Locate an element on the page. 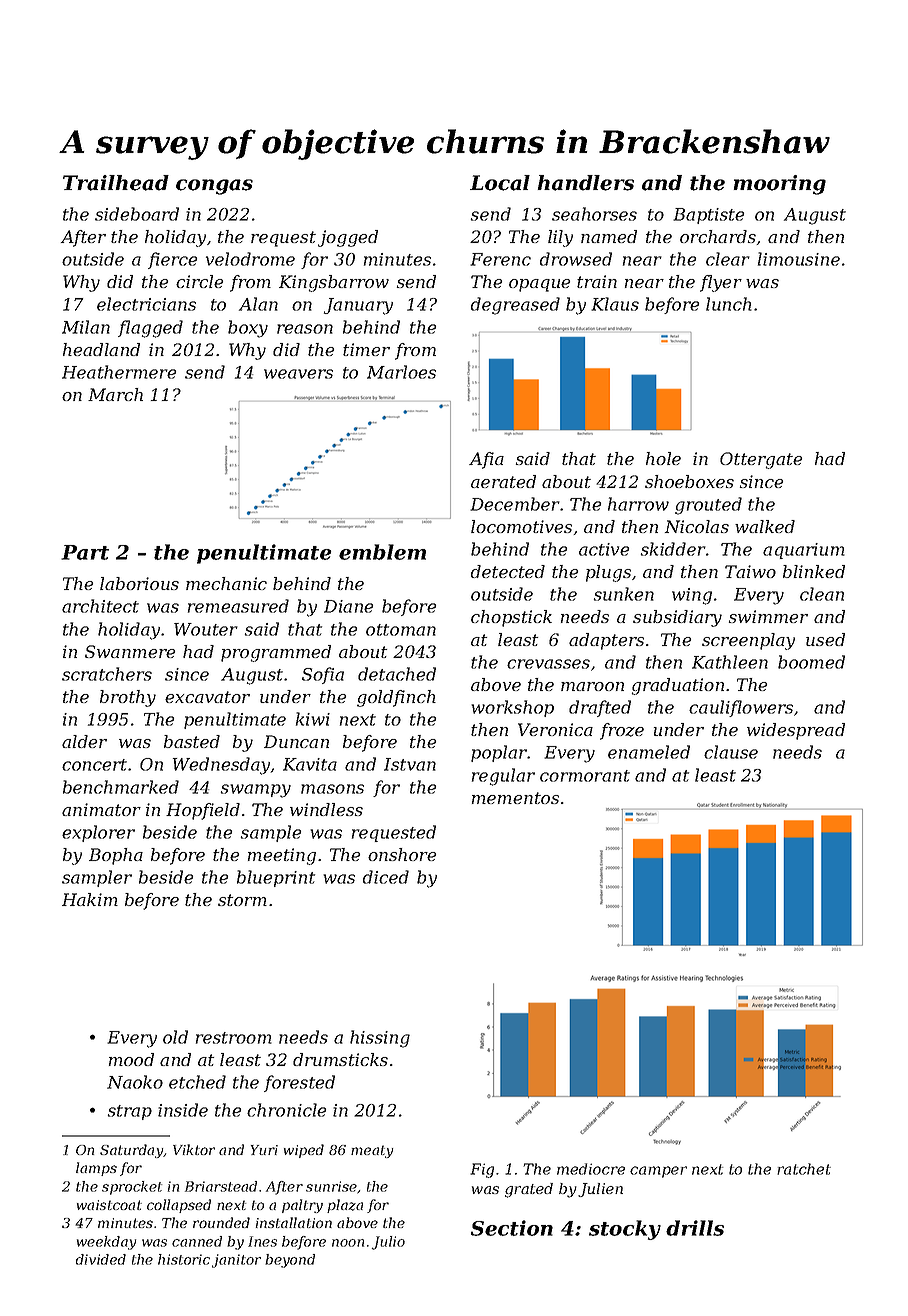 Image resolution: width=908 pixels, height=1316 pixels. mooring is located at coordinates (779, 185).
